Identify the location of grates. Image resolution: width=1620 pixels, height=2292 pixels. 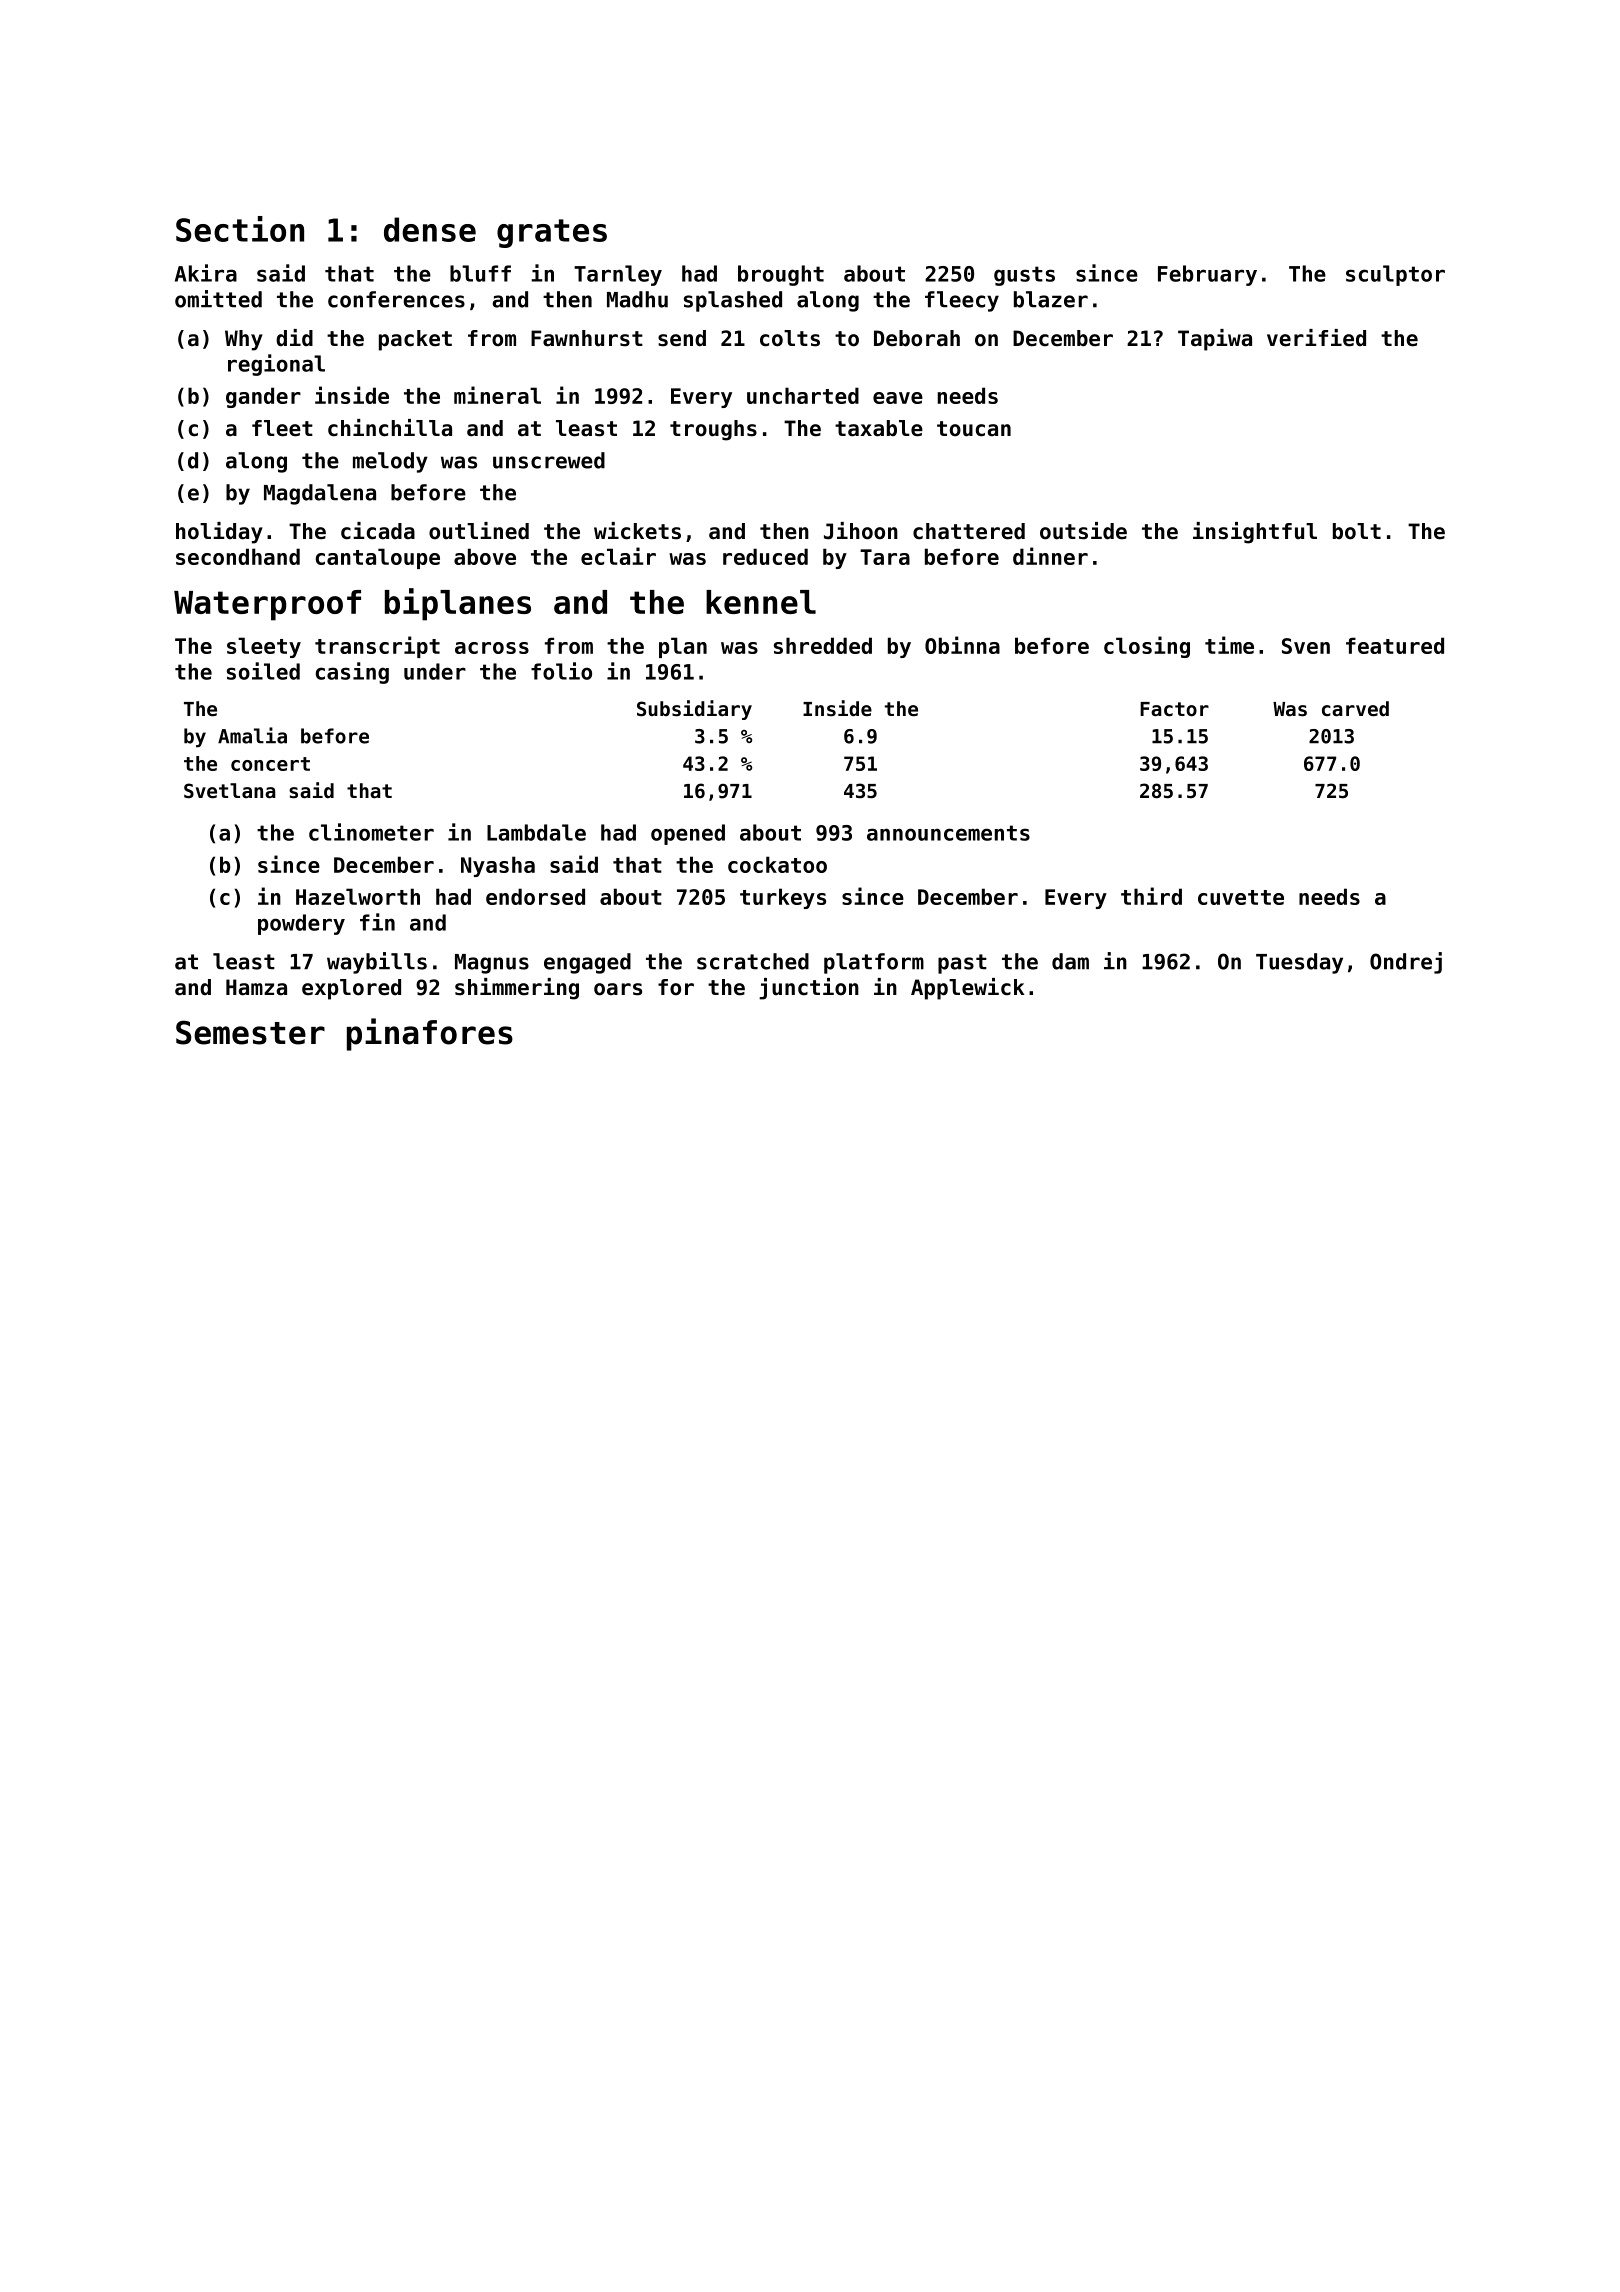
(552, 233).
